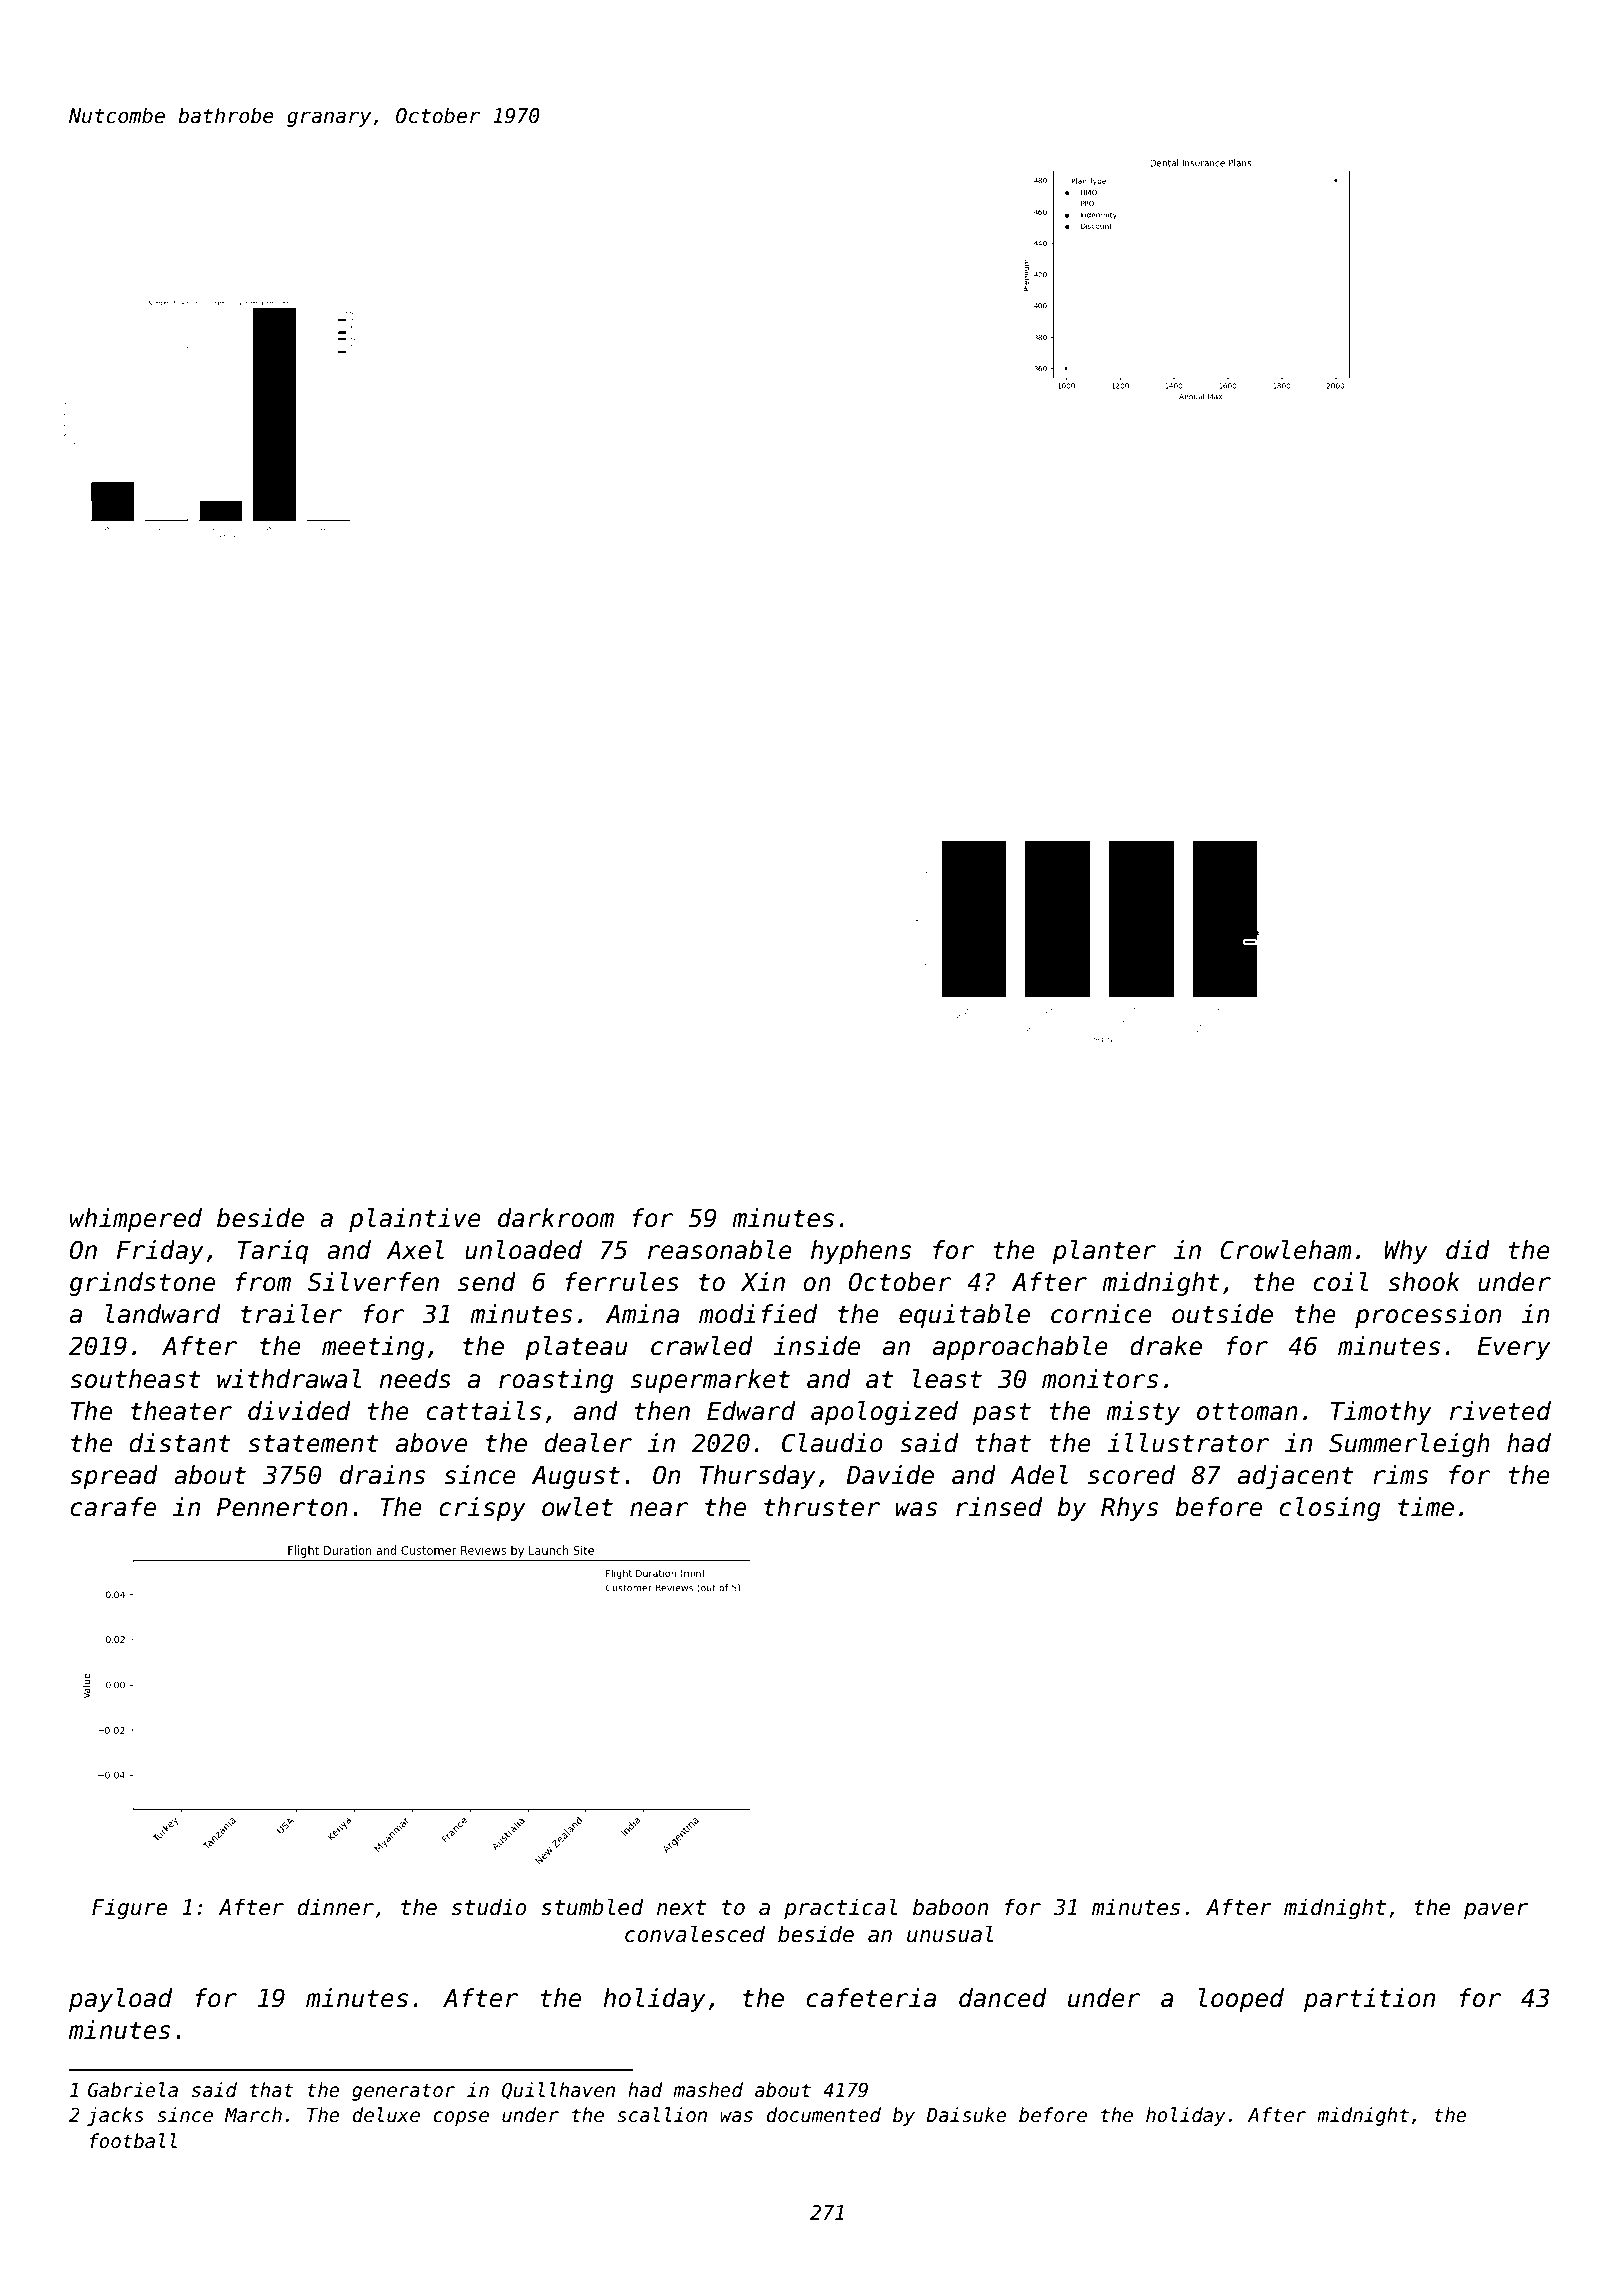 The width and height of the page is (1620, 2292). Describe the element at coordinates (861, 1252) in the page. I see `hyphens` at that location.
